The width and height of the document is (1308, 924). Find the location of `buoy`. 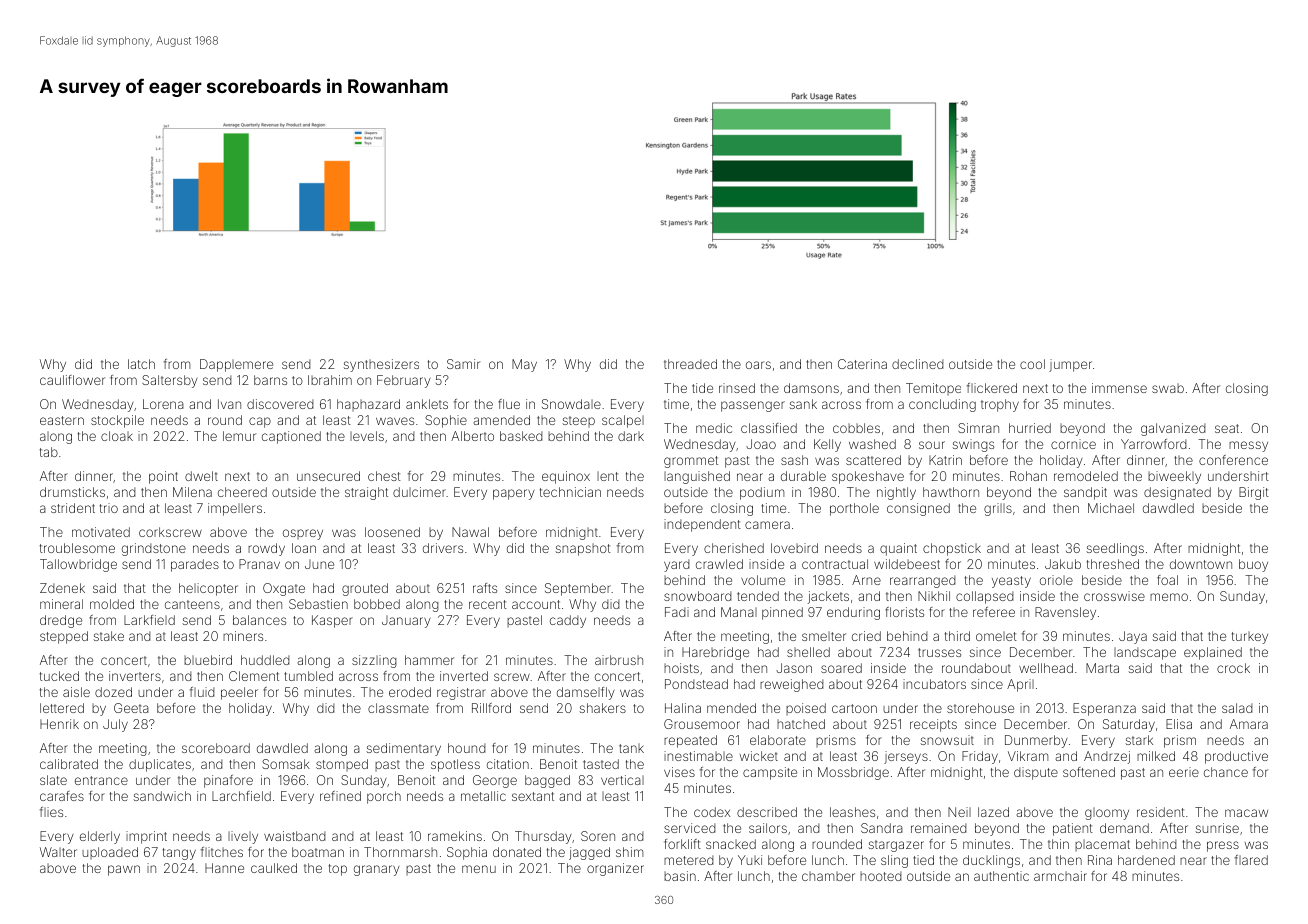

buoy is located at coordinates (1253, 565).
